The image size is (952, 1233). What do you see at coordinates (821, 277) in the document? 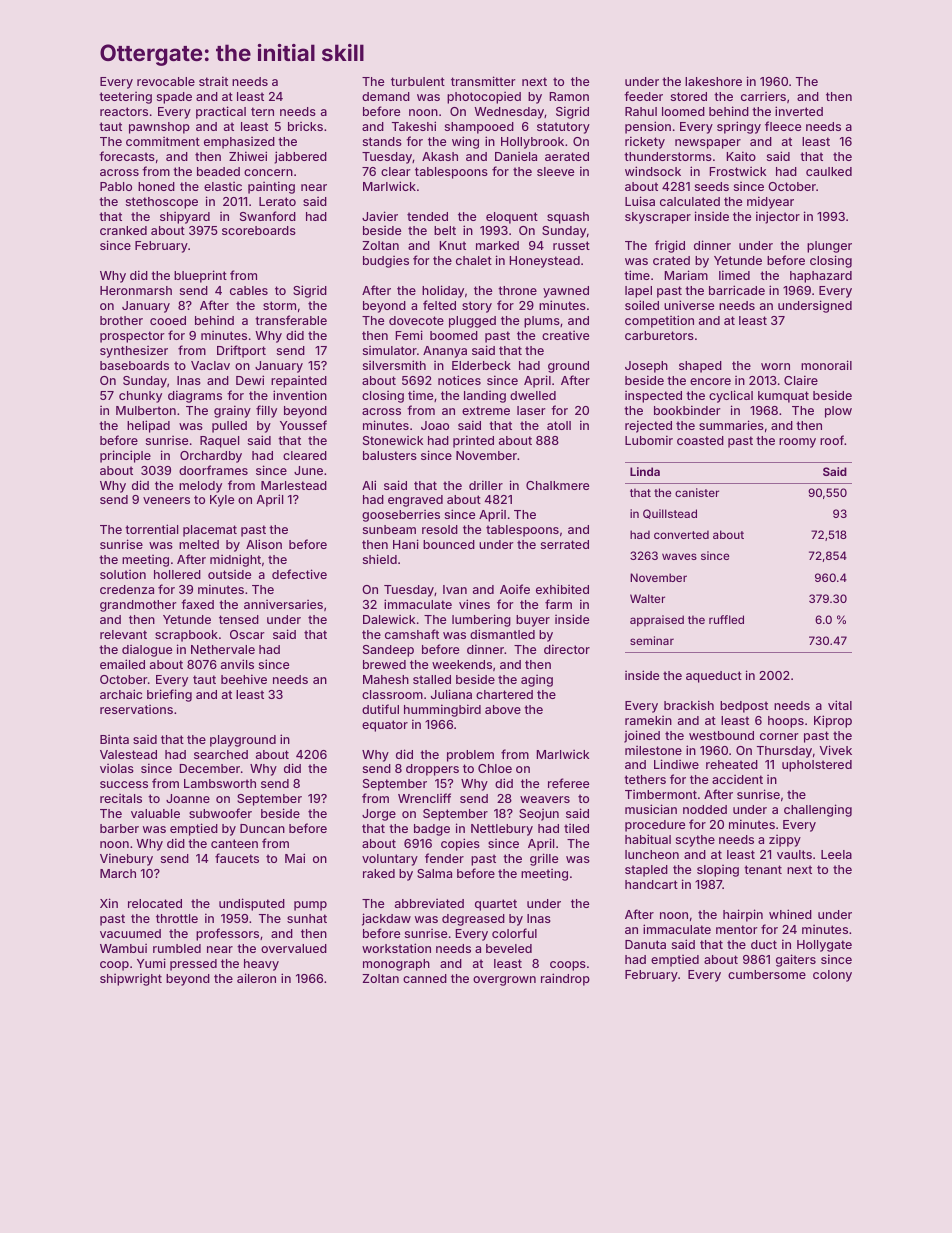
I see `haphazard` at bounding box center [821, 277].
